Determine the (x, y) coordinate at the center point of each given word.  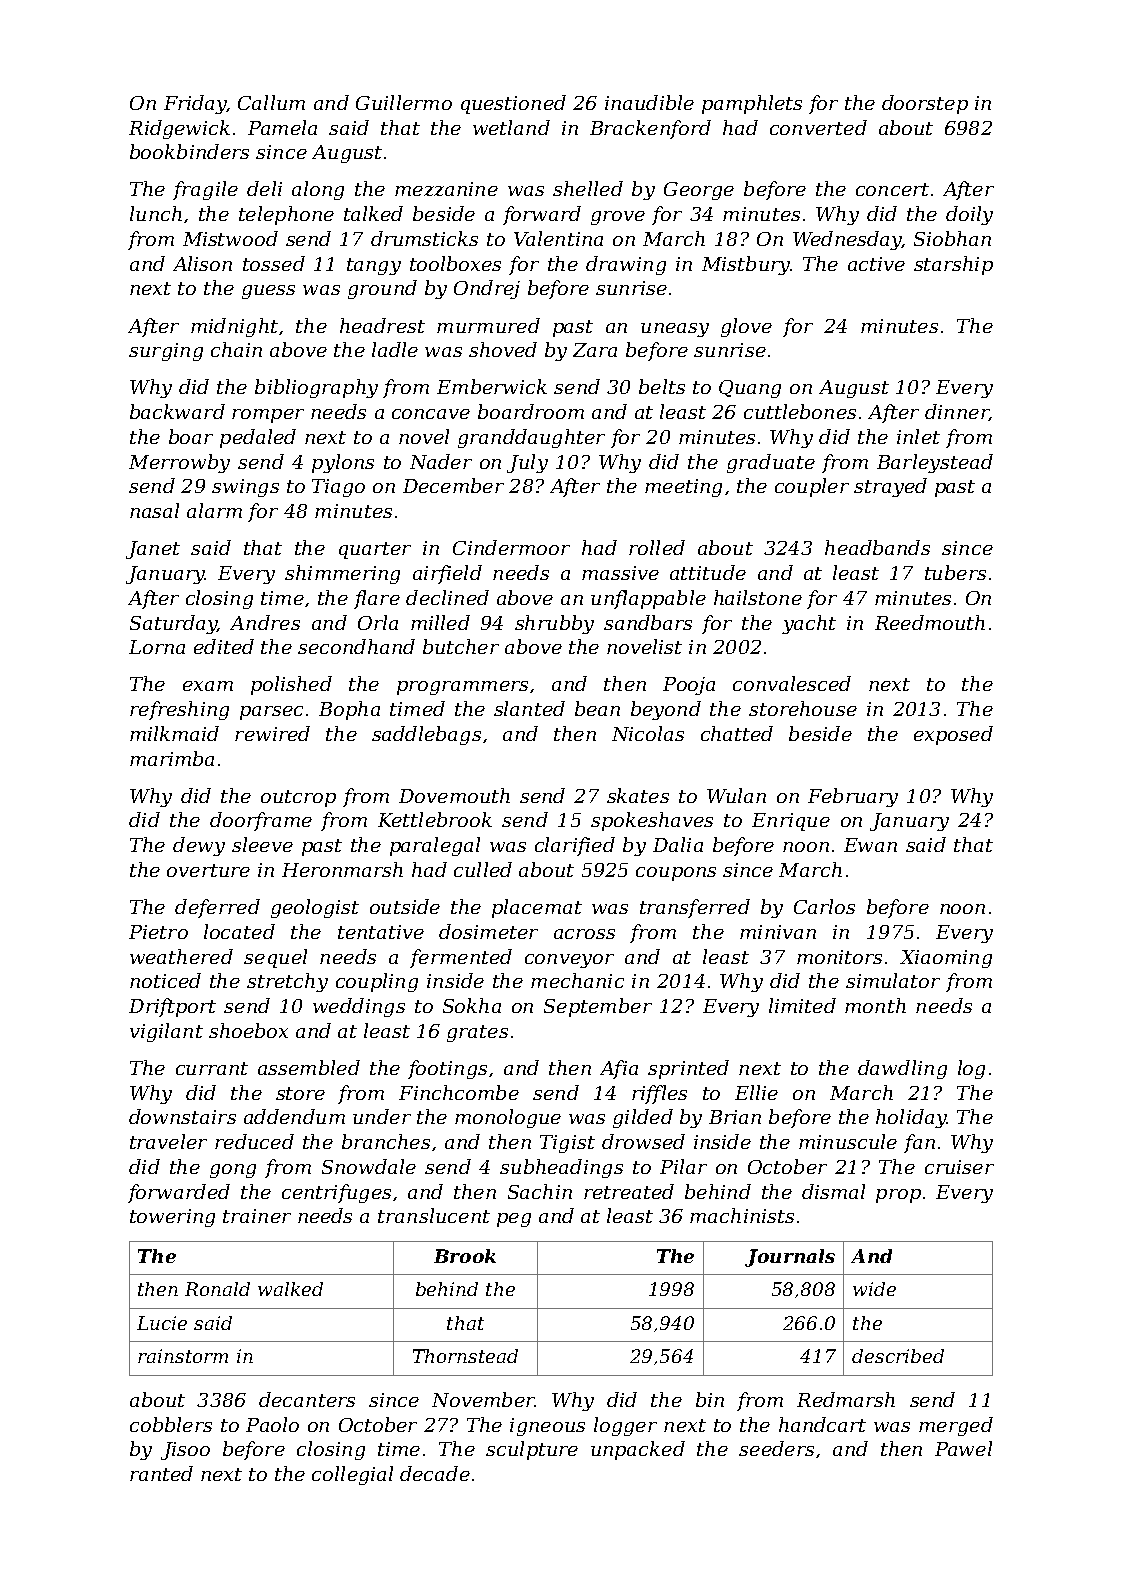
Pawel (963, 1448)
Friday (195, 104)
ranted (161, 1473)
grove (618, 218)
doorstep (925, 104)
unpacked (638, 1450)
